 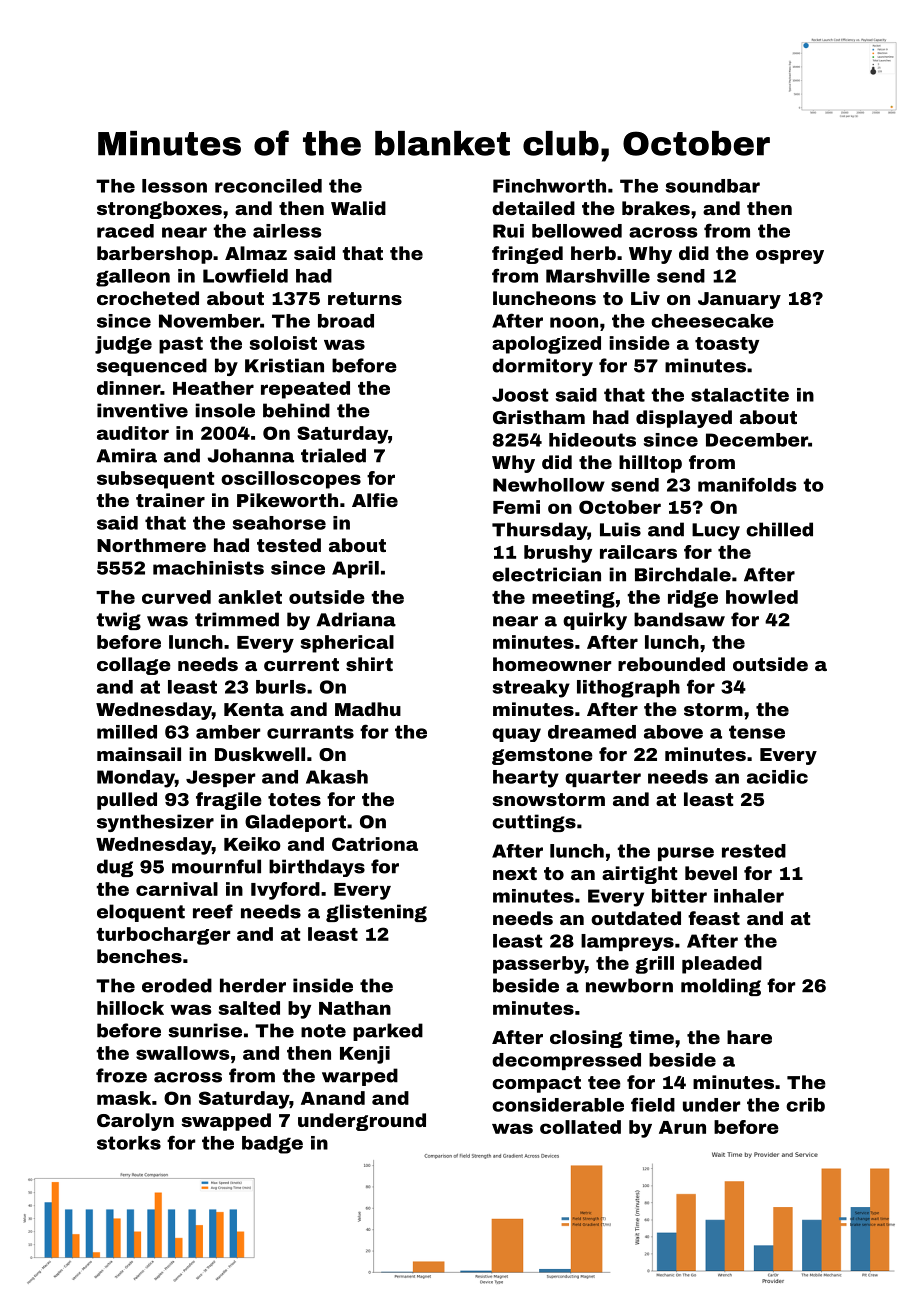 What do you see at coordinates (205, 1030) in the image?
I see `sunrise` at bounding box center [205, 1030].
